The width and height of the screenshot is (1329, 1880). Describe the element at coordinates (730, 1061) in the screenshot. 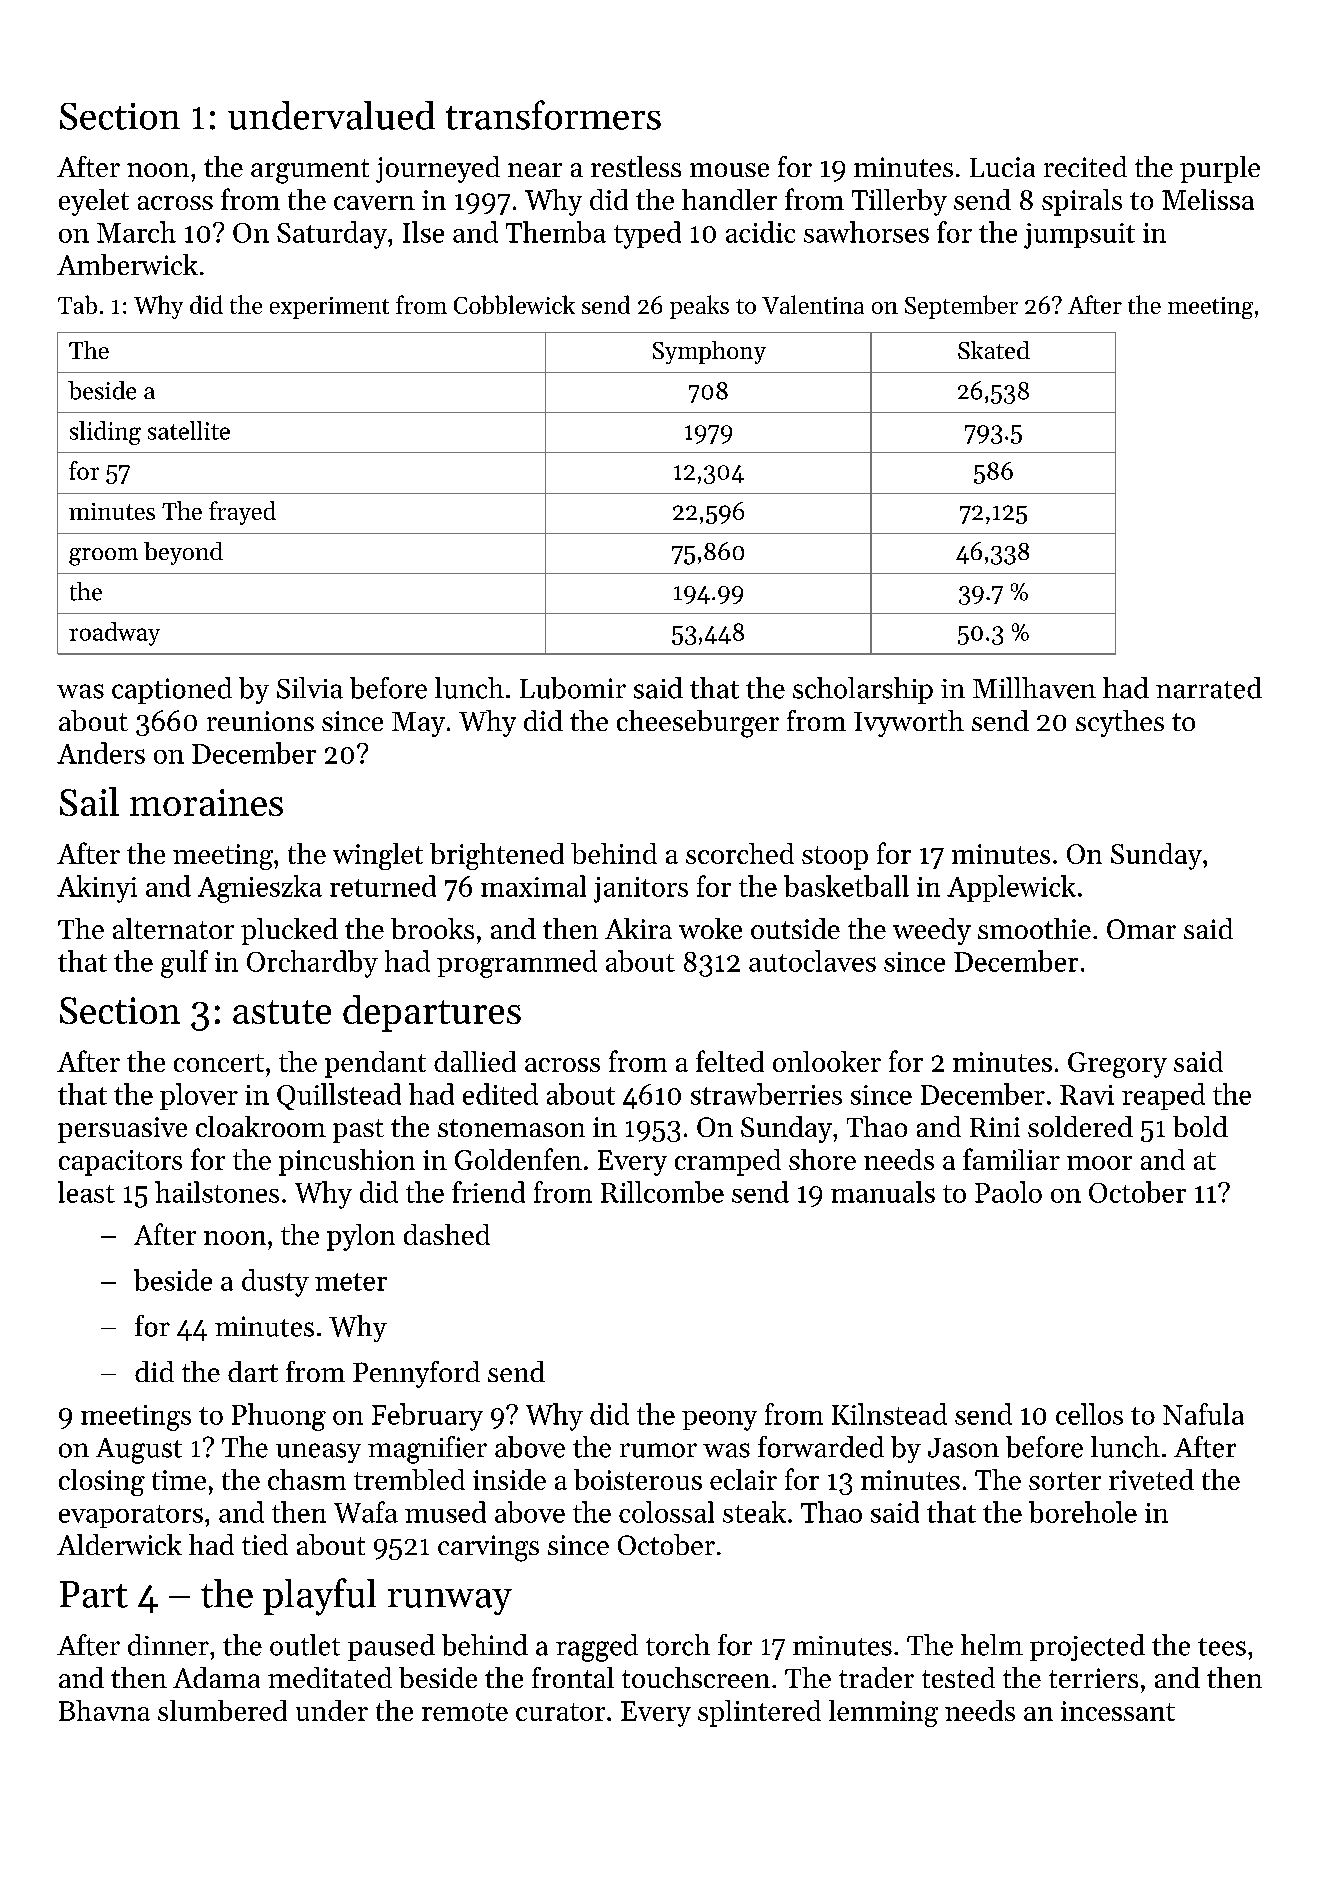

I see `felted` at that location.
